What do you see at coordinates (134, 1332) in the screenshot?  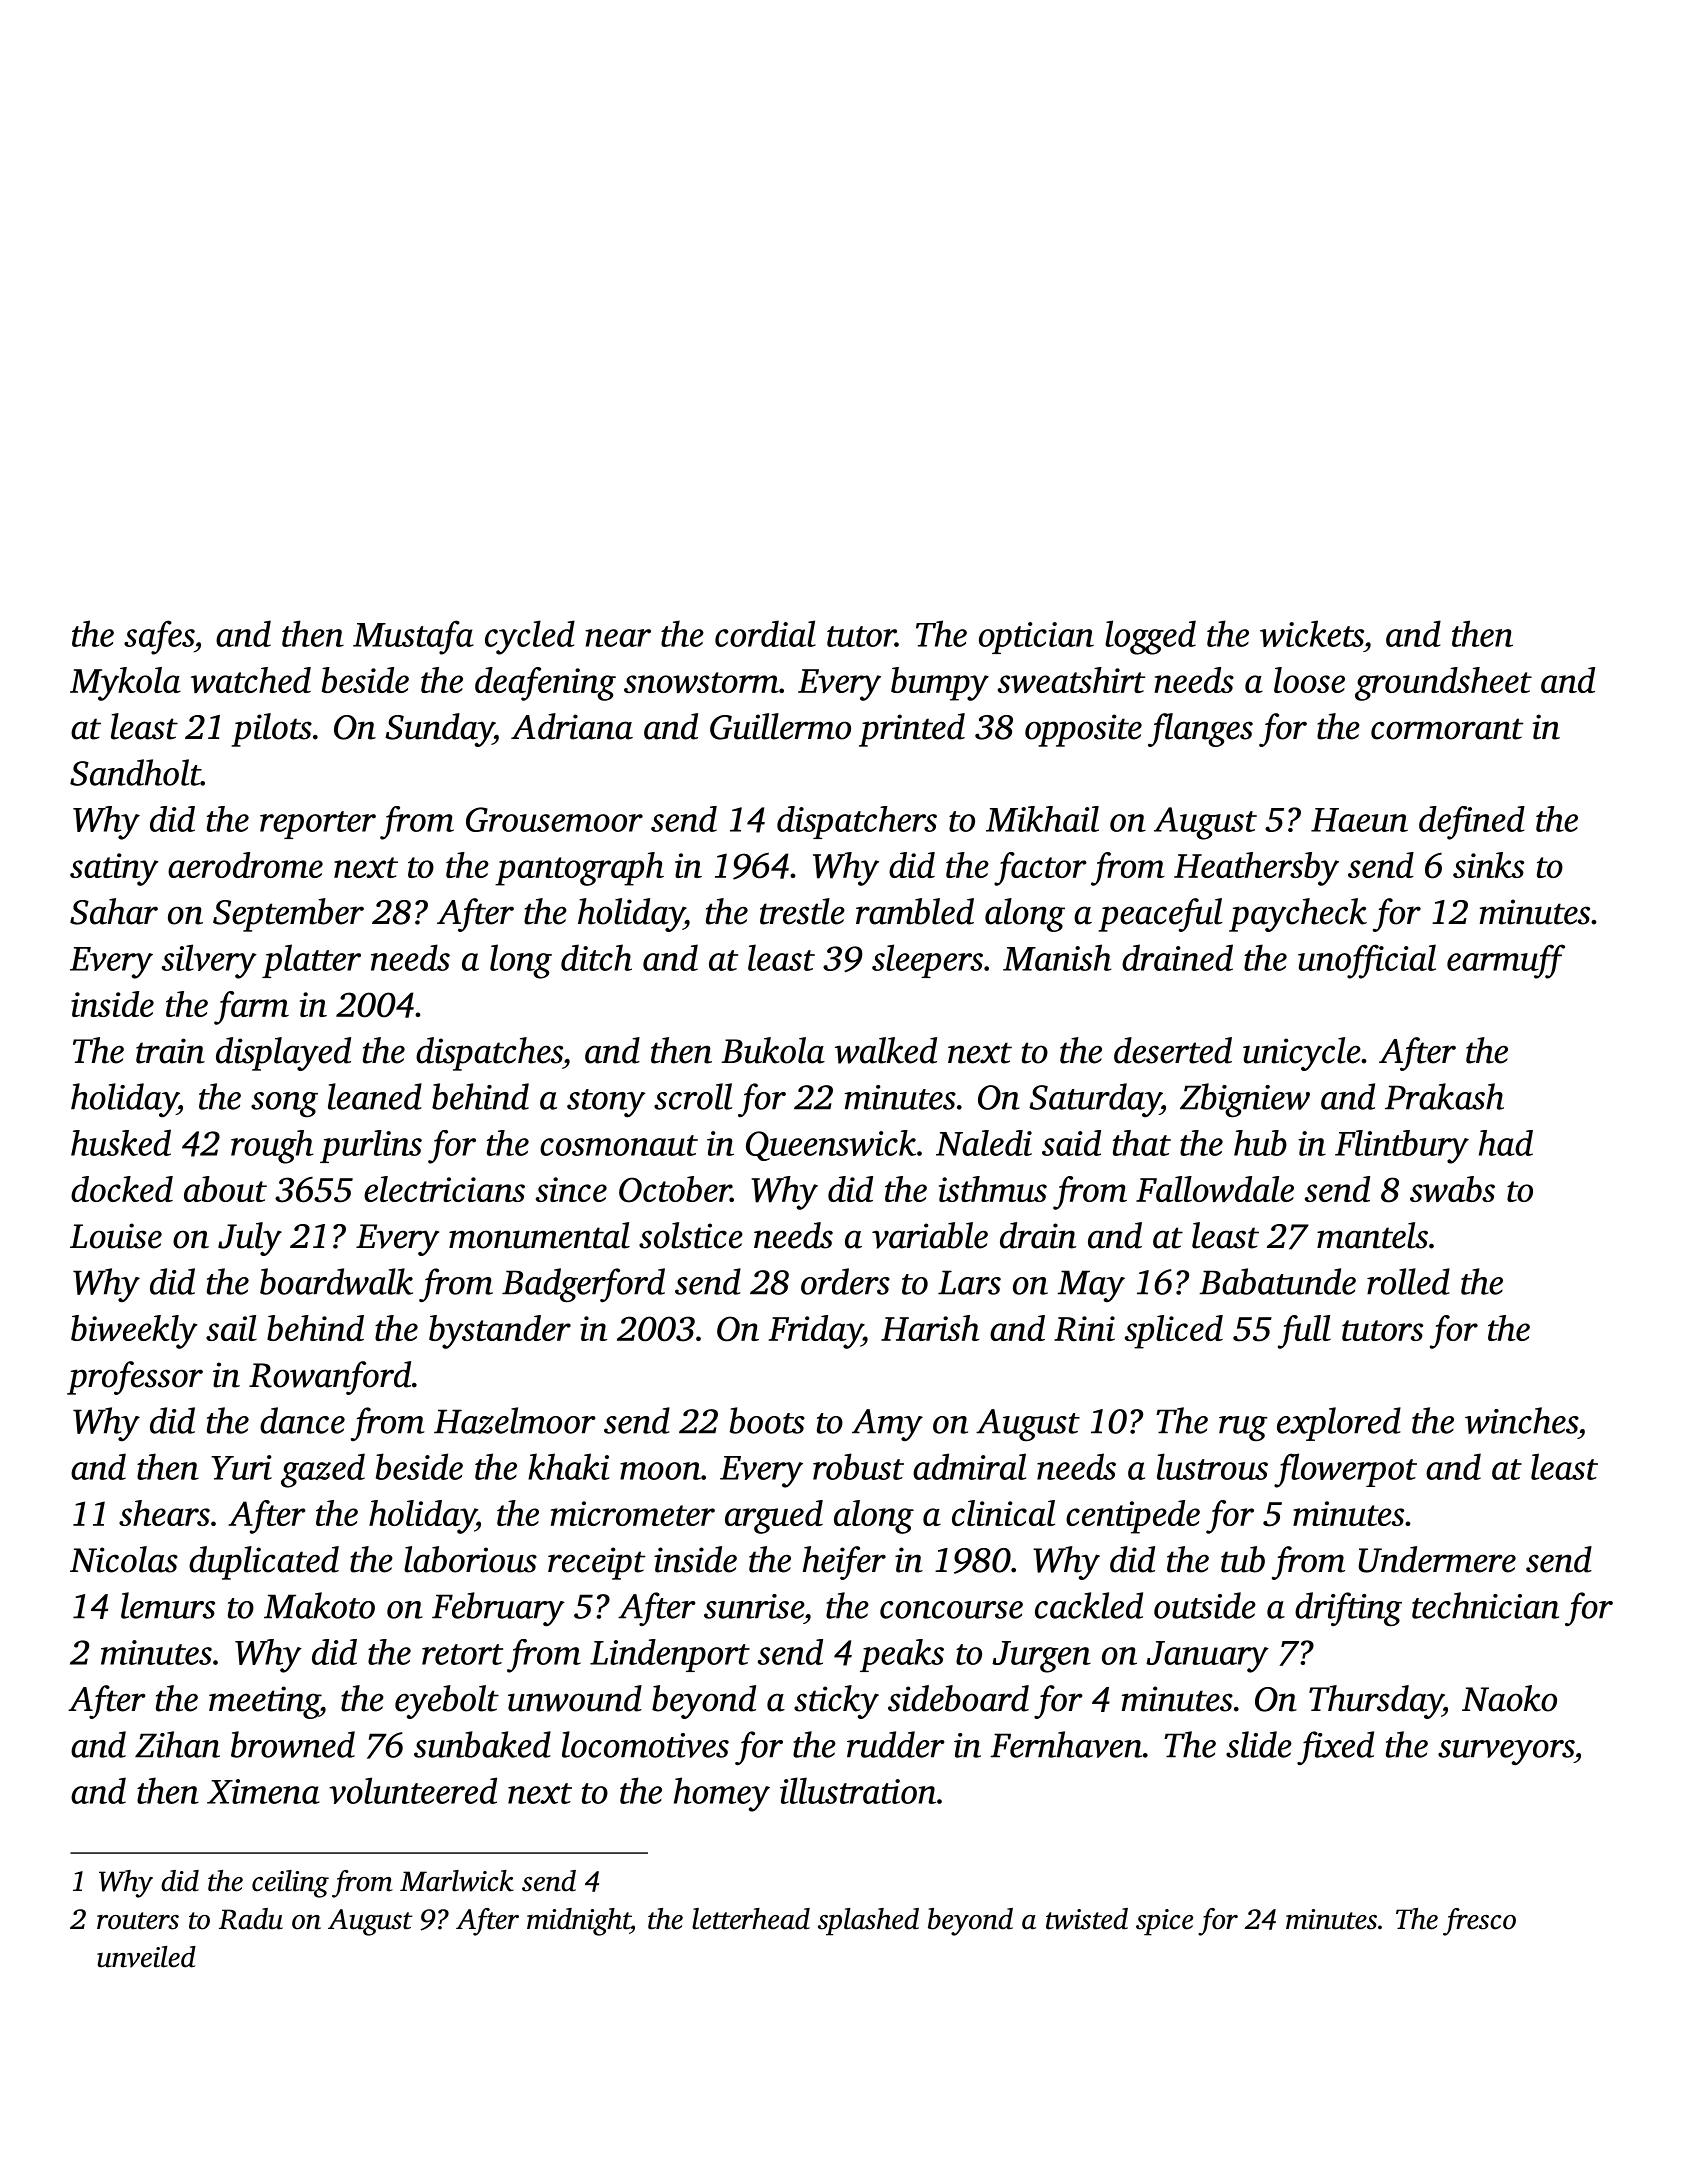 I see `biweekly` at bounding box center [134, 1332].
